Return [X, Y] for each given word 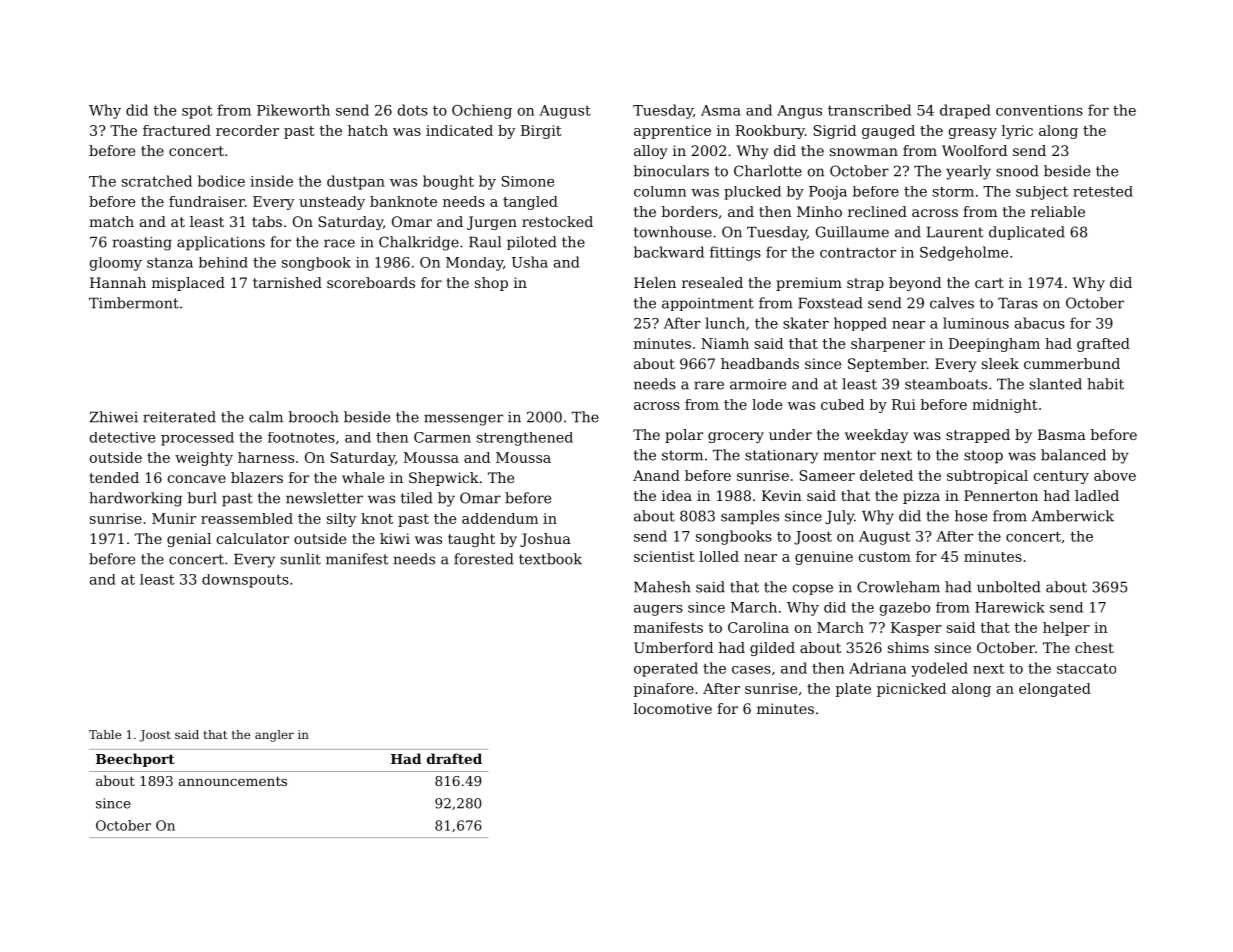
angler [274, 736]
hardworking [135, 499]
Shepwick [444, 479]
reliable [1058, 211]
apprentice [672, 132]
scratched [157, 181]
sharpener [888, 345]
